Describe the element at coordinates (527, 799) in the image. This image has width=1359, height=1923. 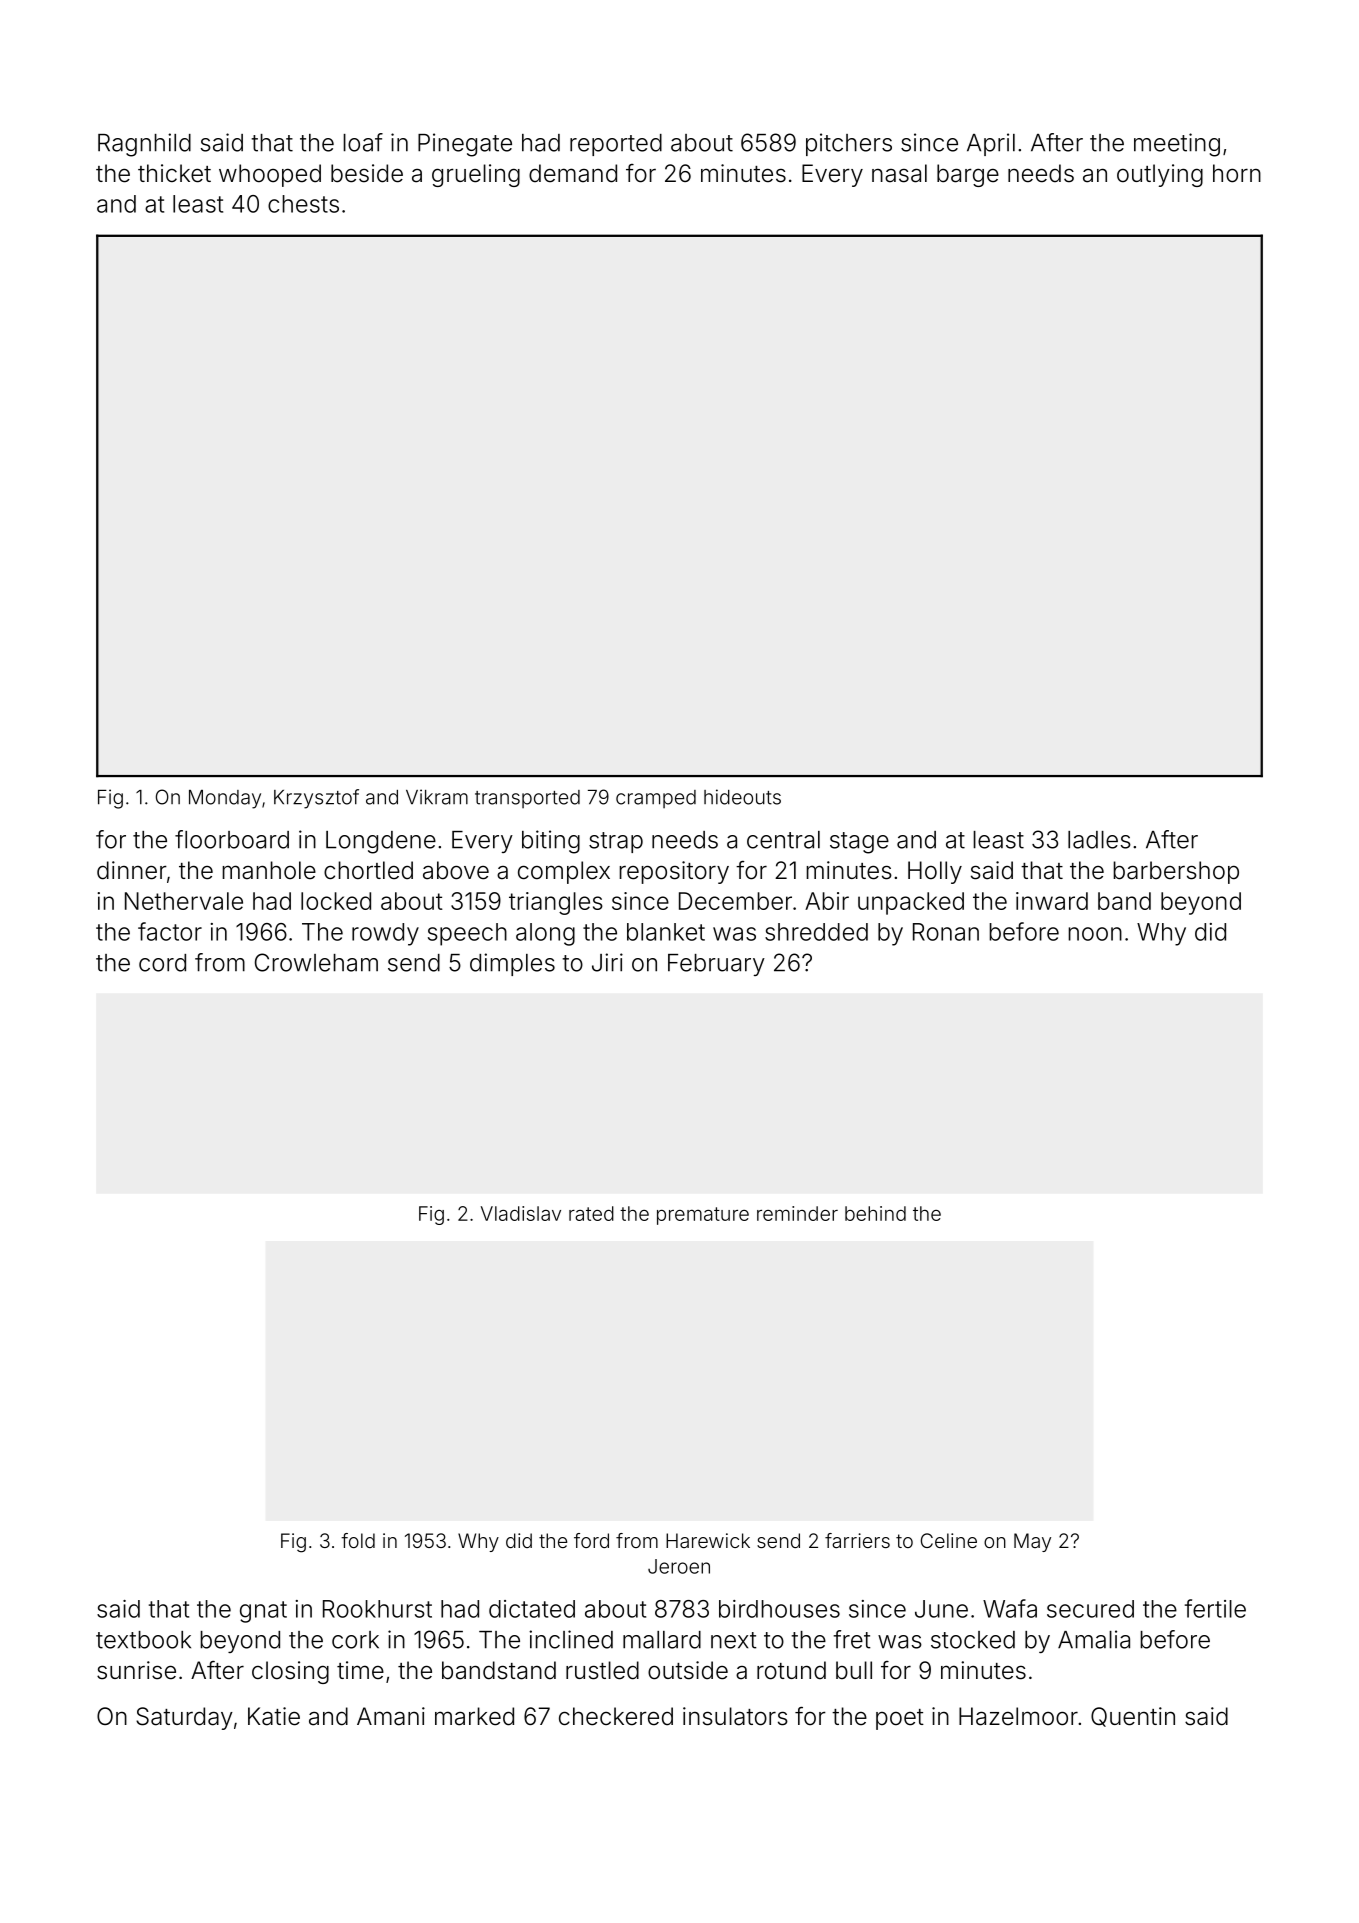
I see `transported` at that location.
